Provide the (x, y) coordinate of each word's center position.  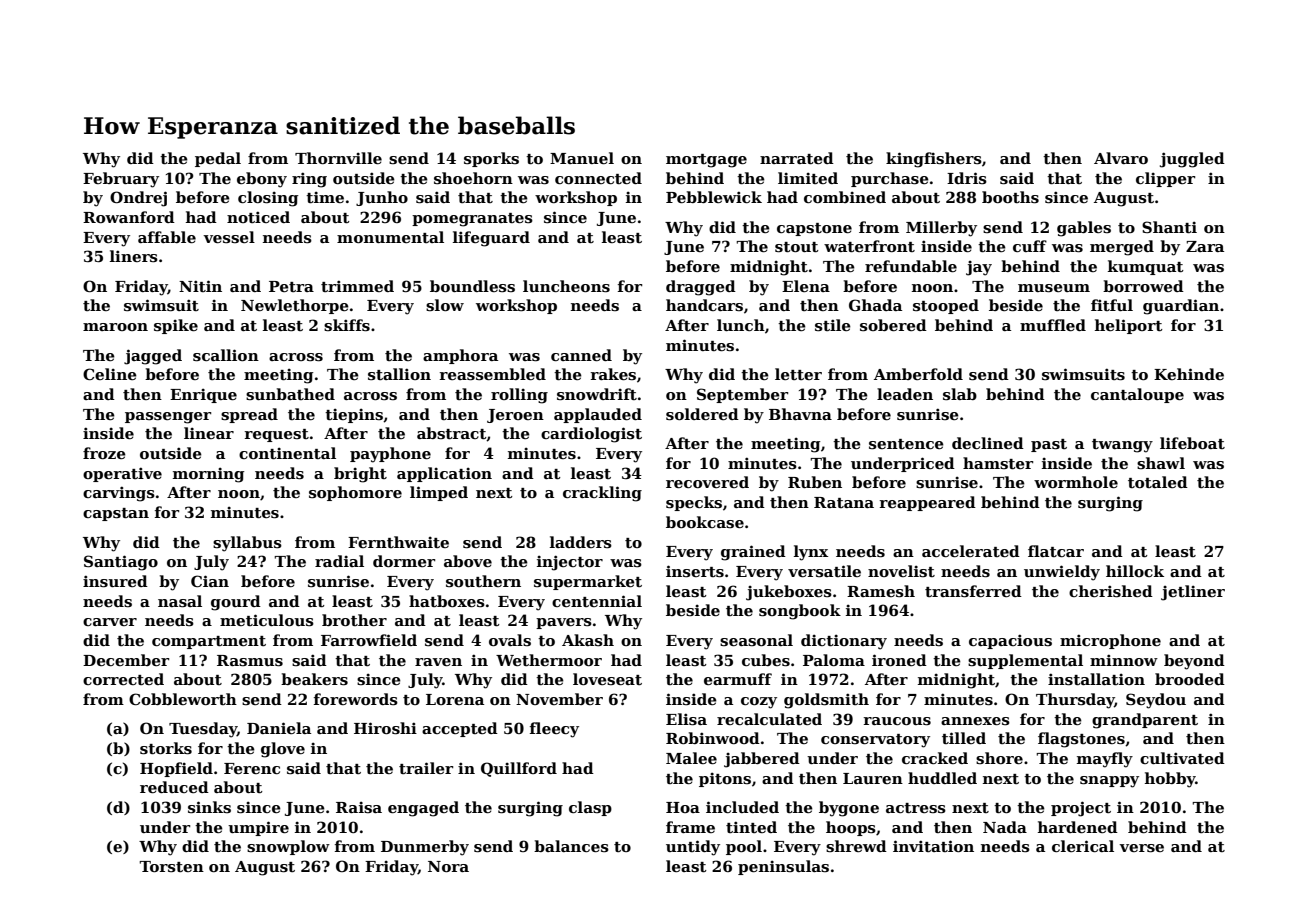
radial (339, 561)
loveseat (607, 679)
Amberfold (918, 374)
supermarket (588, 582)
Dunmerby (425, 848)
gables (1084, 229)
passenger (168, 418)
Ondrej (138, 199)
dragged (701, 288)
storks (166, 748)
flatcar (1056, 551)
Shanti (1169, 227)
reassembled (493, 374)
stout (797, 247)
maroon (115, 327)
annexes (975, 721)
